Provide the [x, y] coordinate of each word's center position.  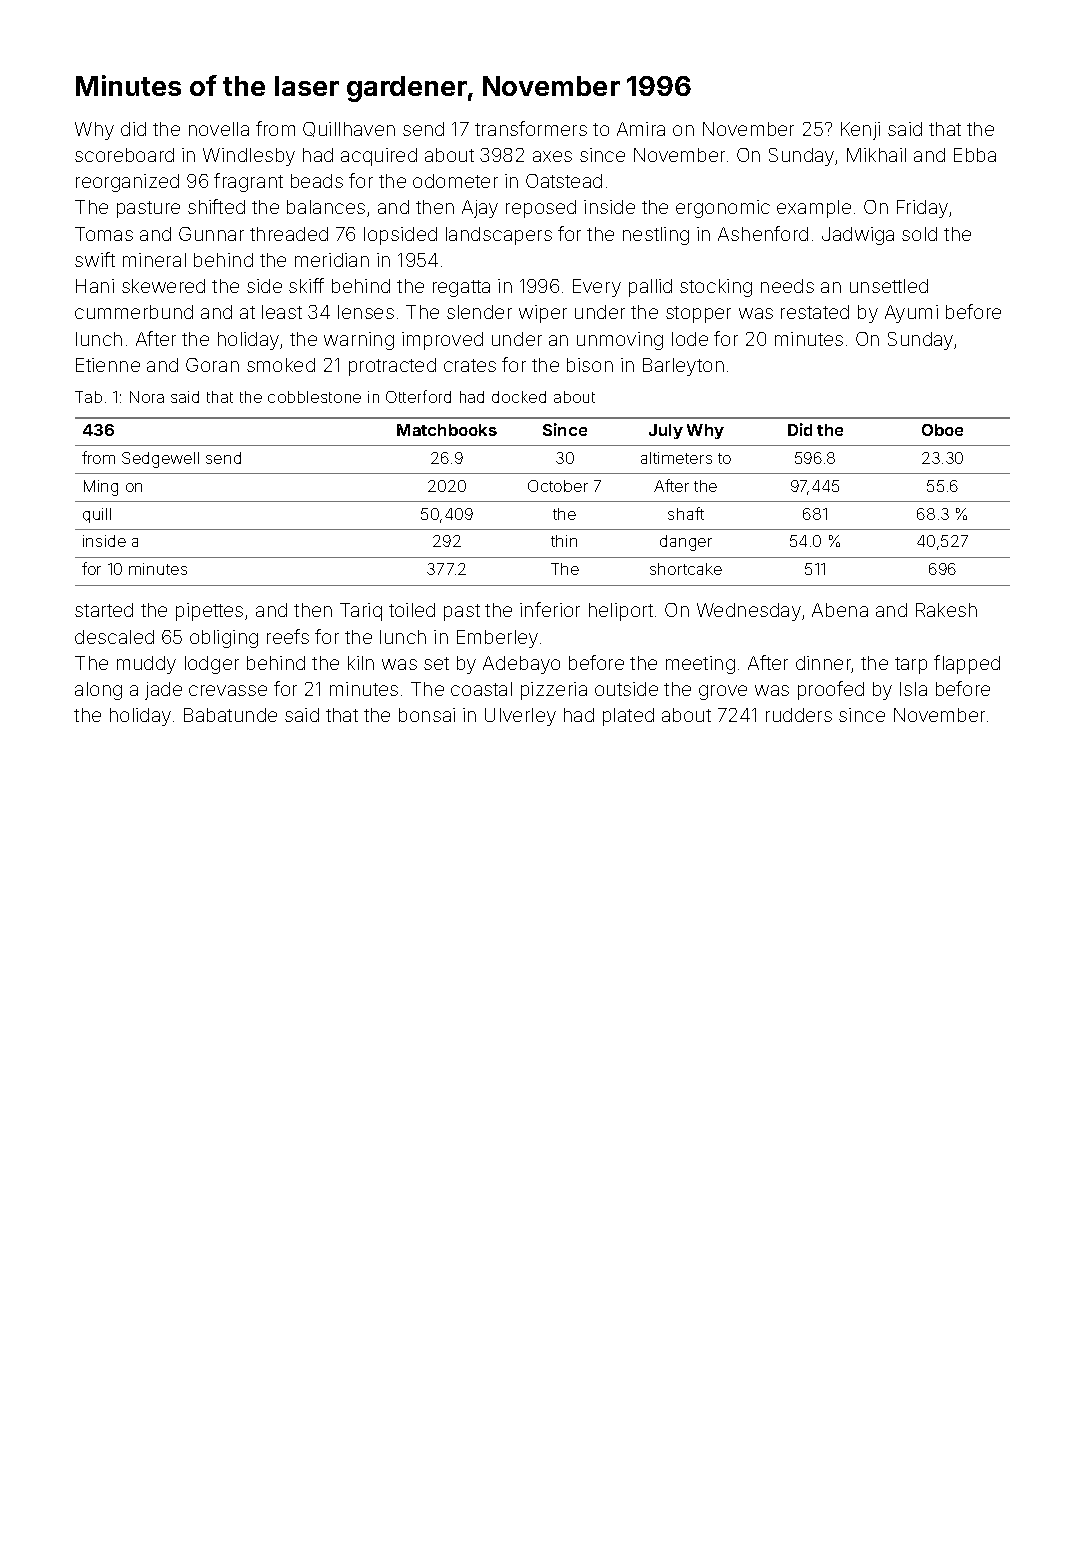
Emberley [497, 639]
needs [787, 286]
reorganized [127, 183]
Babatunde [230, 715]
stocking [716, 288]
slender [479, 312]
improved [442, 341]
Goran [212, 365]
